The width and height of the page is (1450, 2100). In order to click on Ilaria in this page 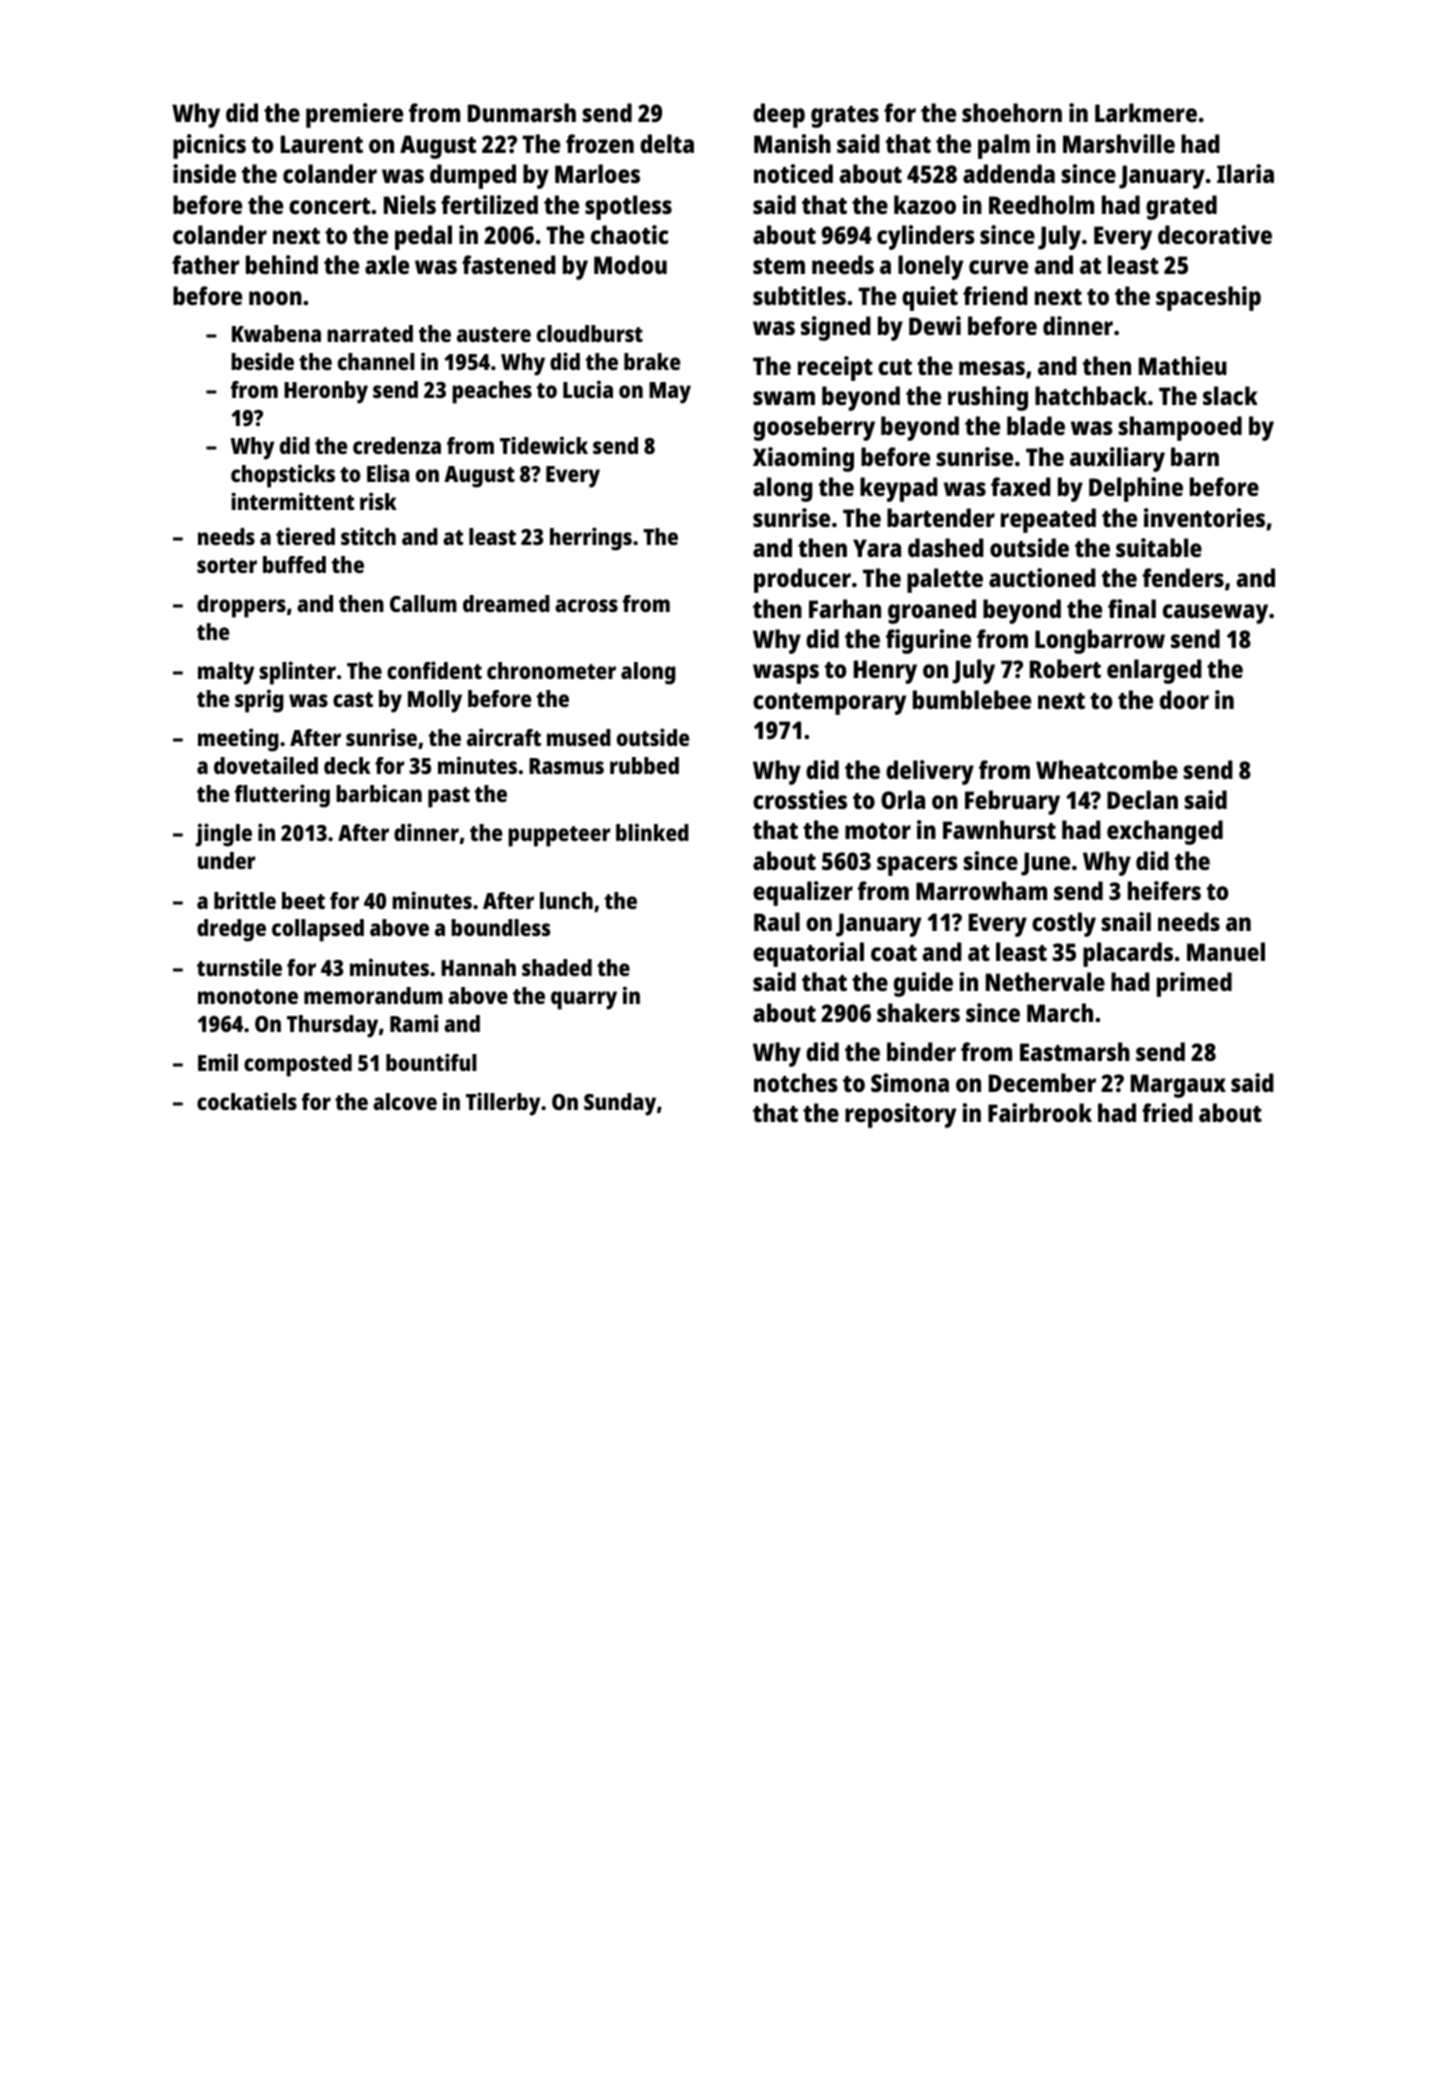, I will do `click(1245, 173)`.
